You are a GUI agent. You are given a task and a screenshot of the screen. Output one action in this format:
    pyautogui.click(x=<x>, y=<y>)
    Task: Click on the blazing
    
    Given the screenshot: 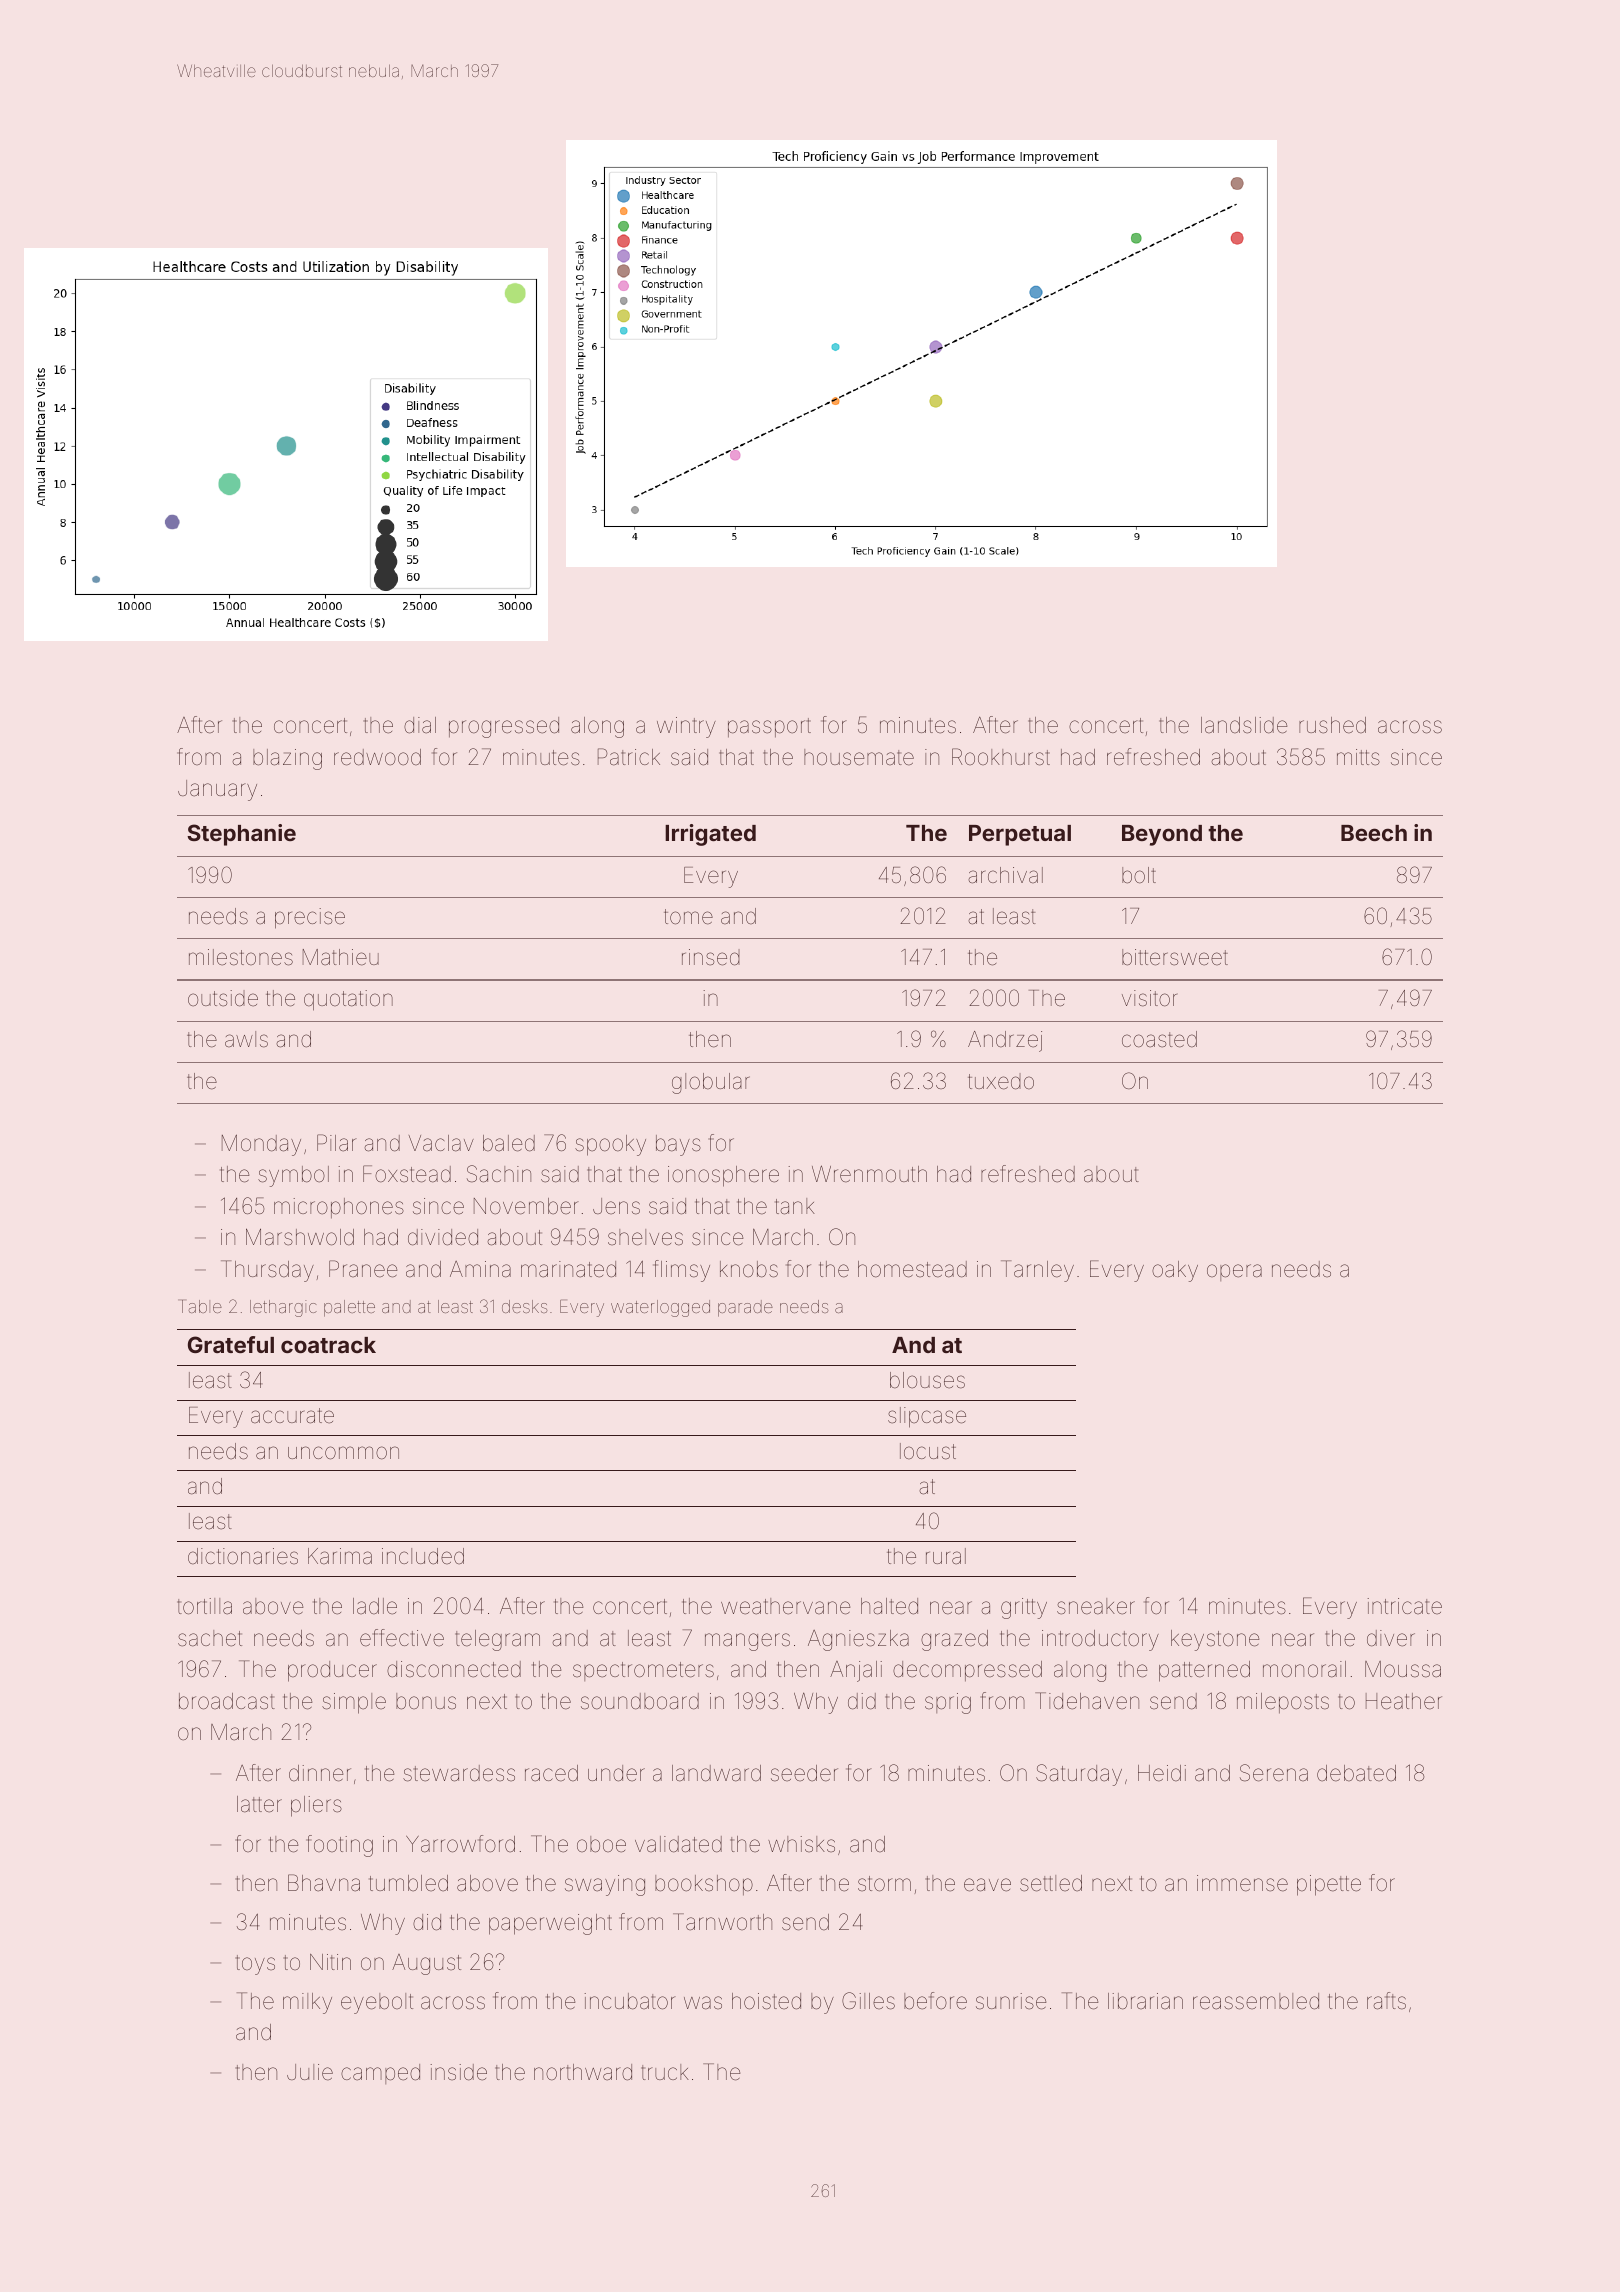 What is the action you would take?
    pyautogui.click(x=287, y=759)
